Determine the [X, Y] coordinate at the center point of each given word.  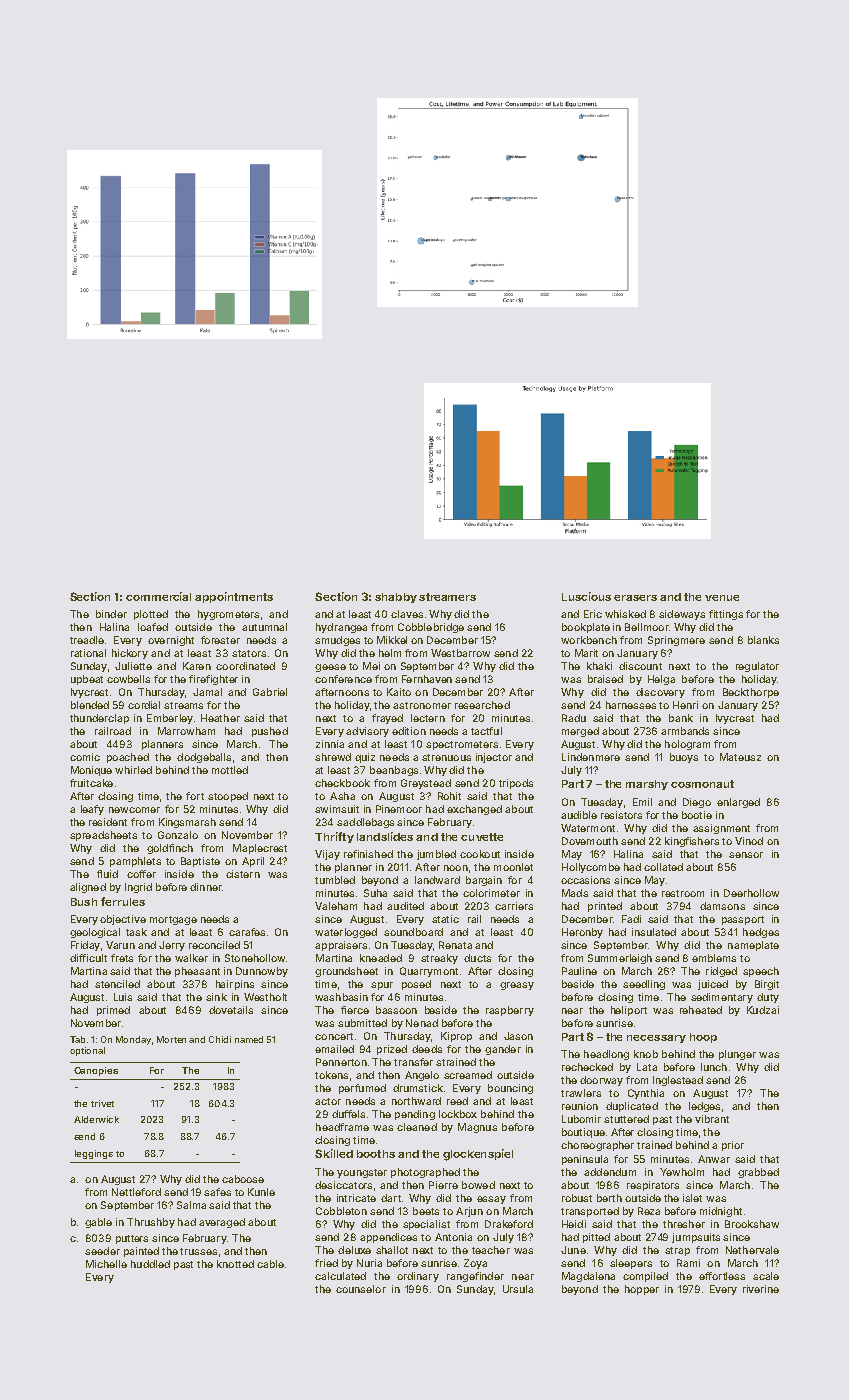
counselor [361, 1289]
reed [457, 1101]
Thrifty [334, 837]
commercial [158, 596]
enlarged [738, 803]
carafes [247, 932]
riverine [761, 1289]
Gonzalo [178, 835]
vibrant [712, 1119]
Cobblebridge [431, 628]
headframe [342, 1127]
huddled [150, 1264]
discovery [660, 693]
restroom [683, 893]
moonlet [513, 867]
